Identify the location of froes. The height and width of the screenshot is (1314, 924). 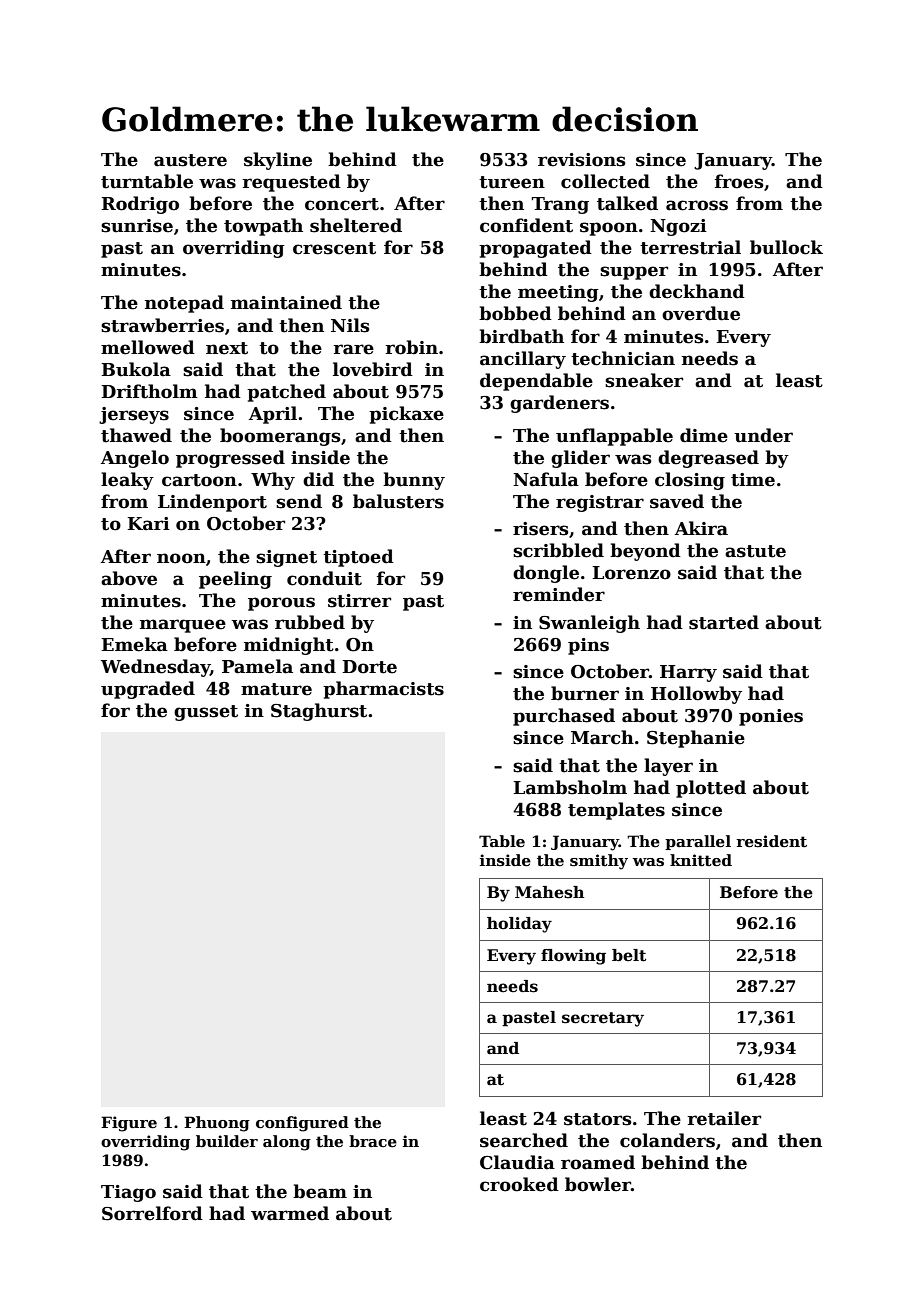
(739, 181).
